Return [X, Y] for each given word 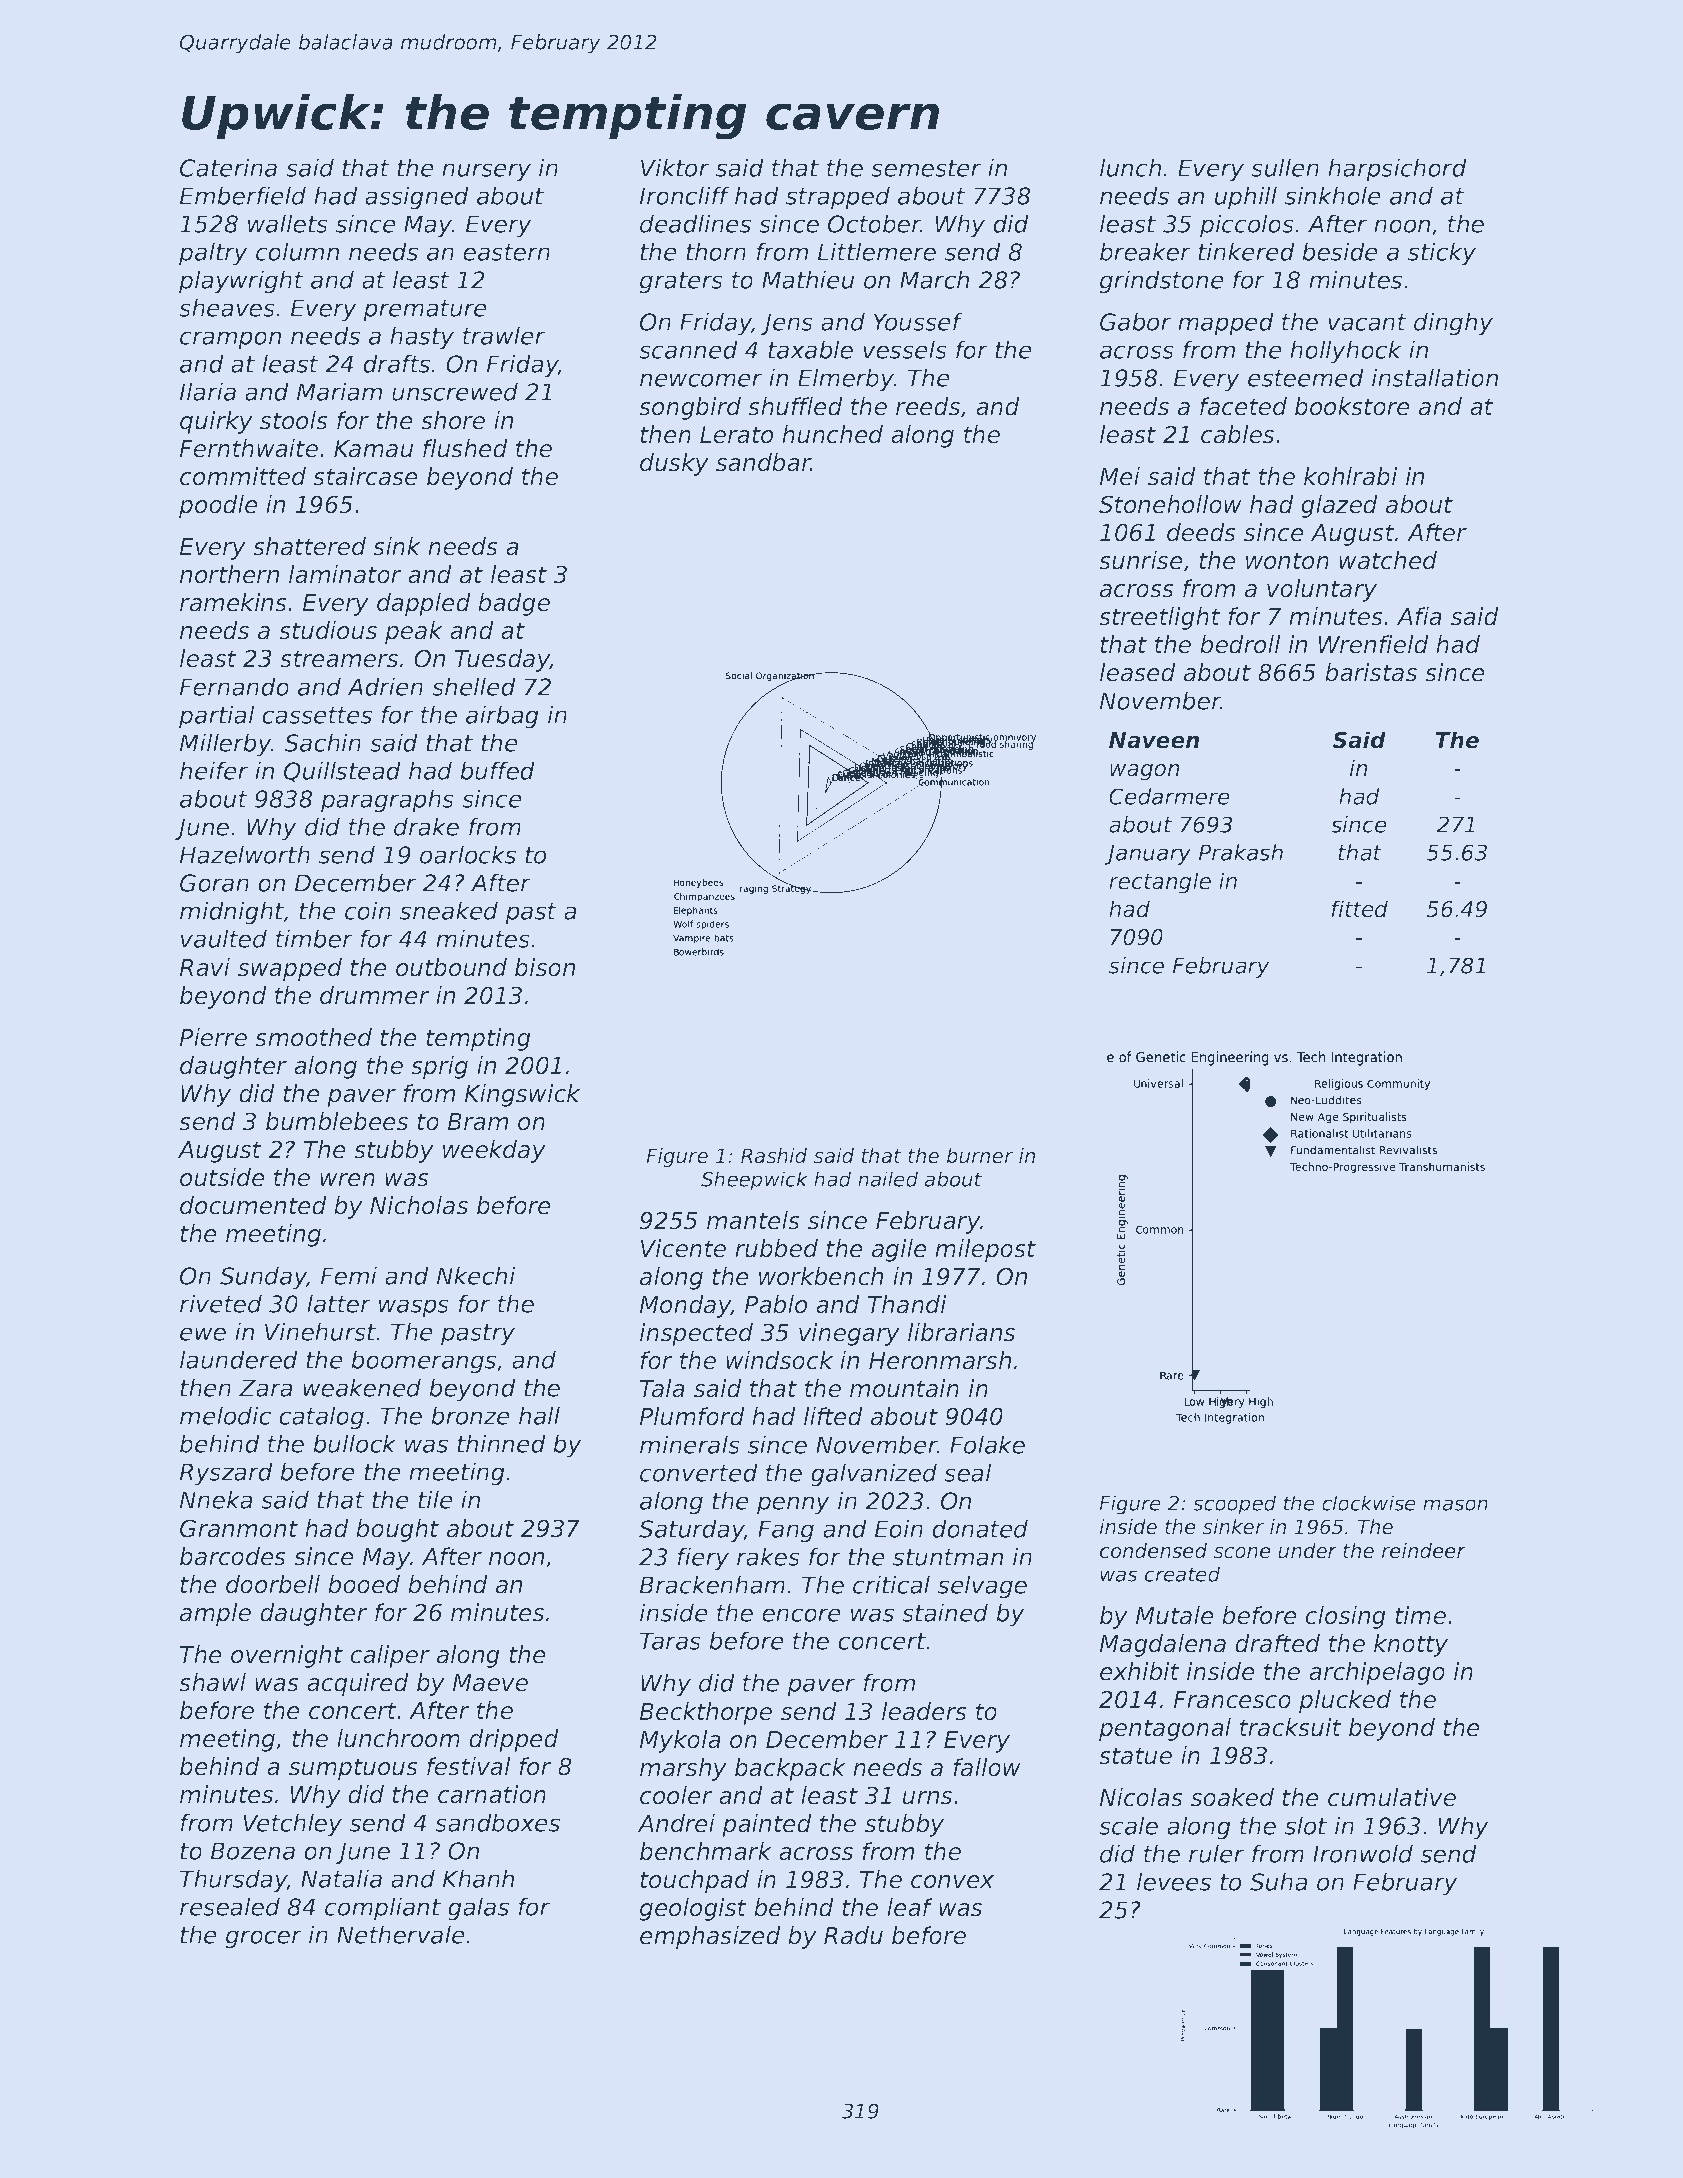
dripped [514, 1740]
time [1420, 1615]
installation [1435, 377]
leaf [910, 1907]
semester [926, 168]
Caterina [228, 167]
